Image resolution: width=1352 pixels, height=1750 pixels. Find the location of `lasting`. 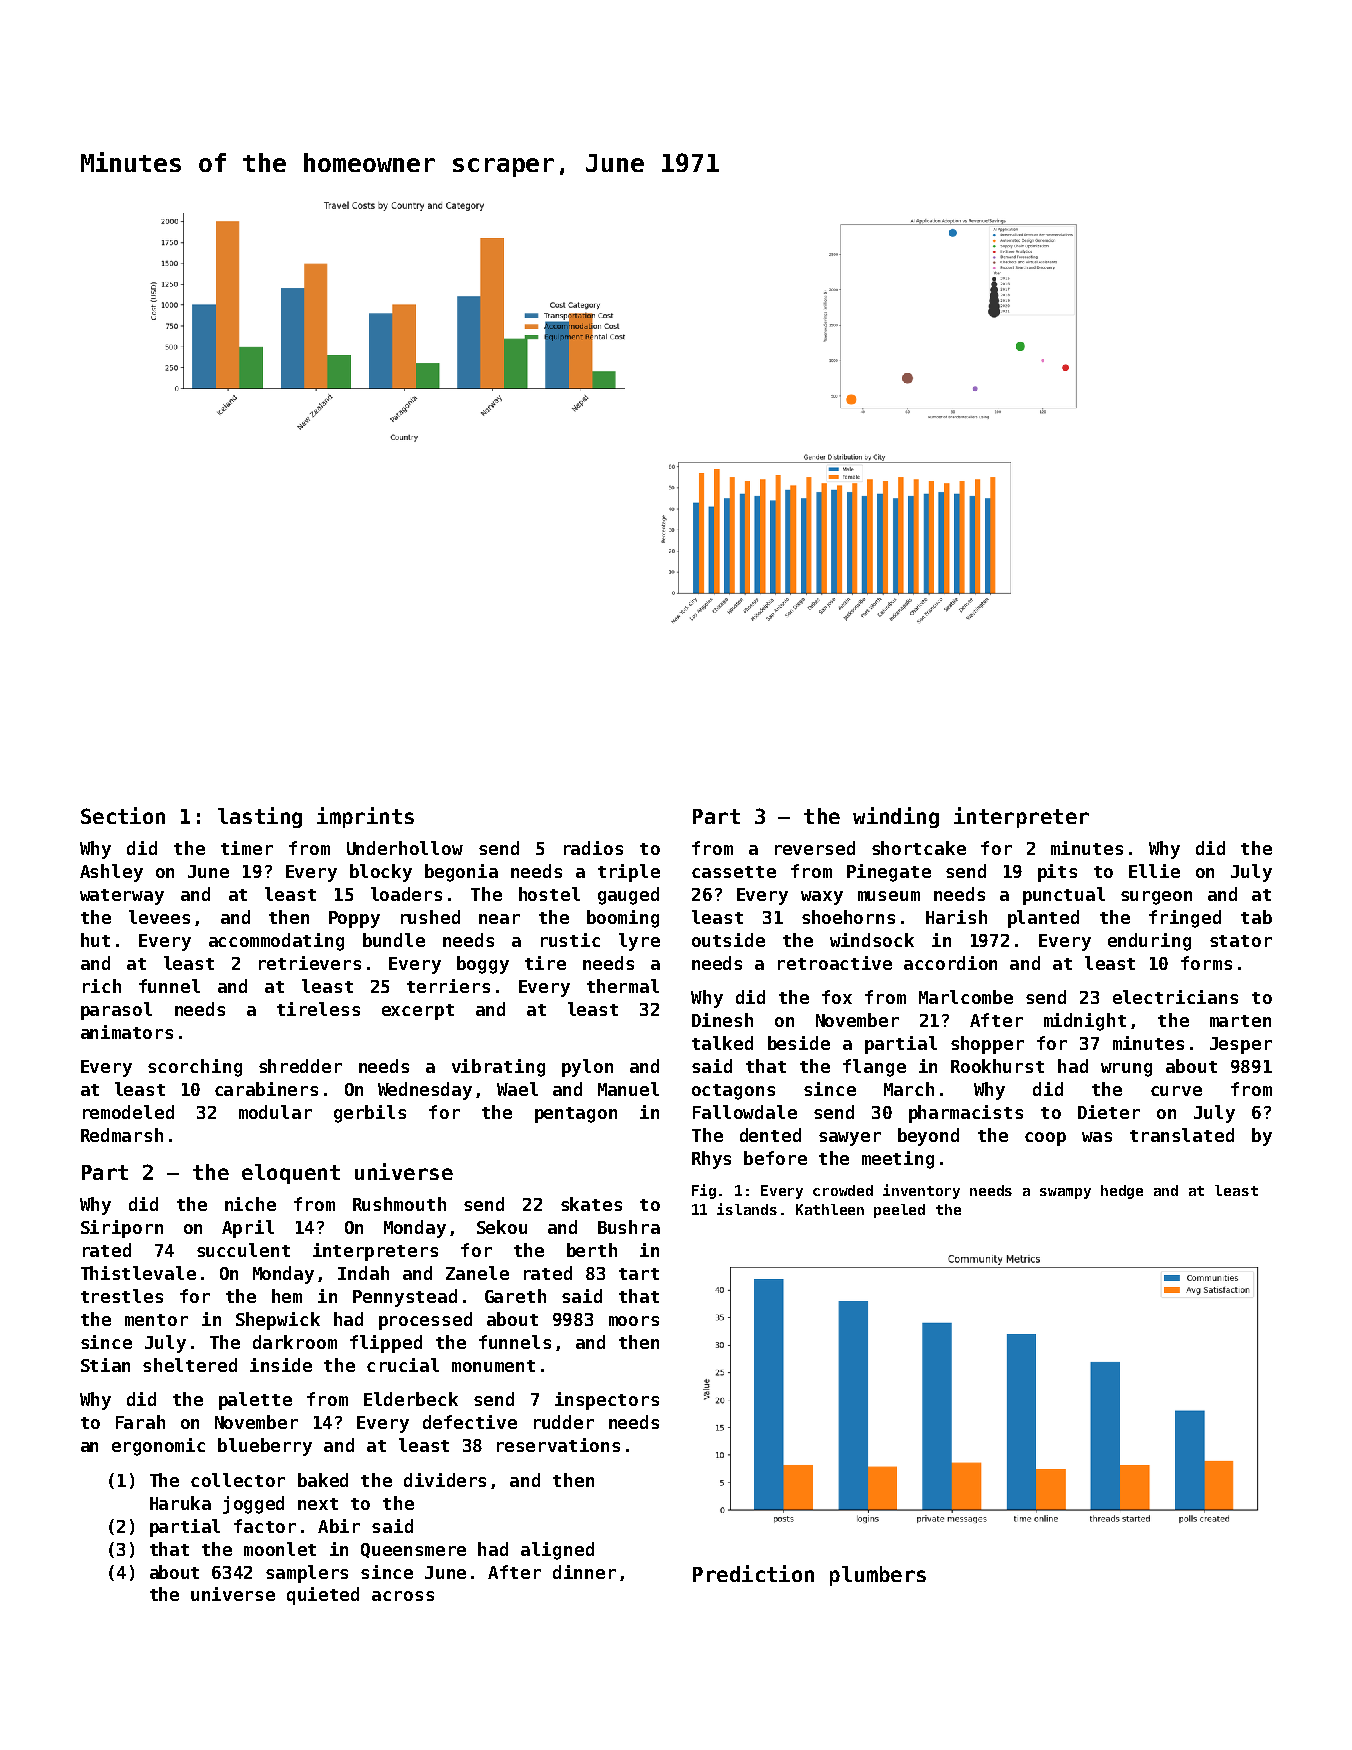

lasting is located at coordinates (260, 817).
